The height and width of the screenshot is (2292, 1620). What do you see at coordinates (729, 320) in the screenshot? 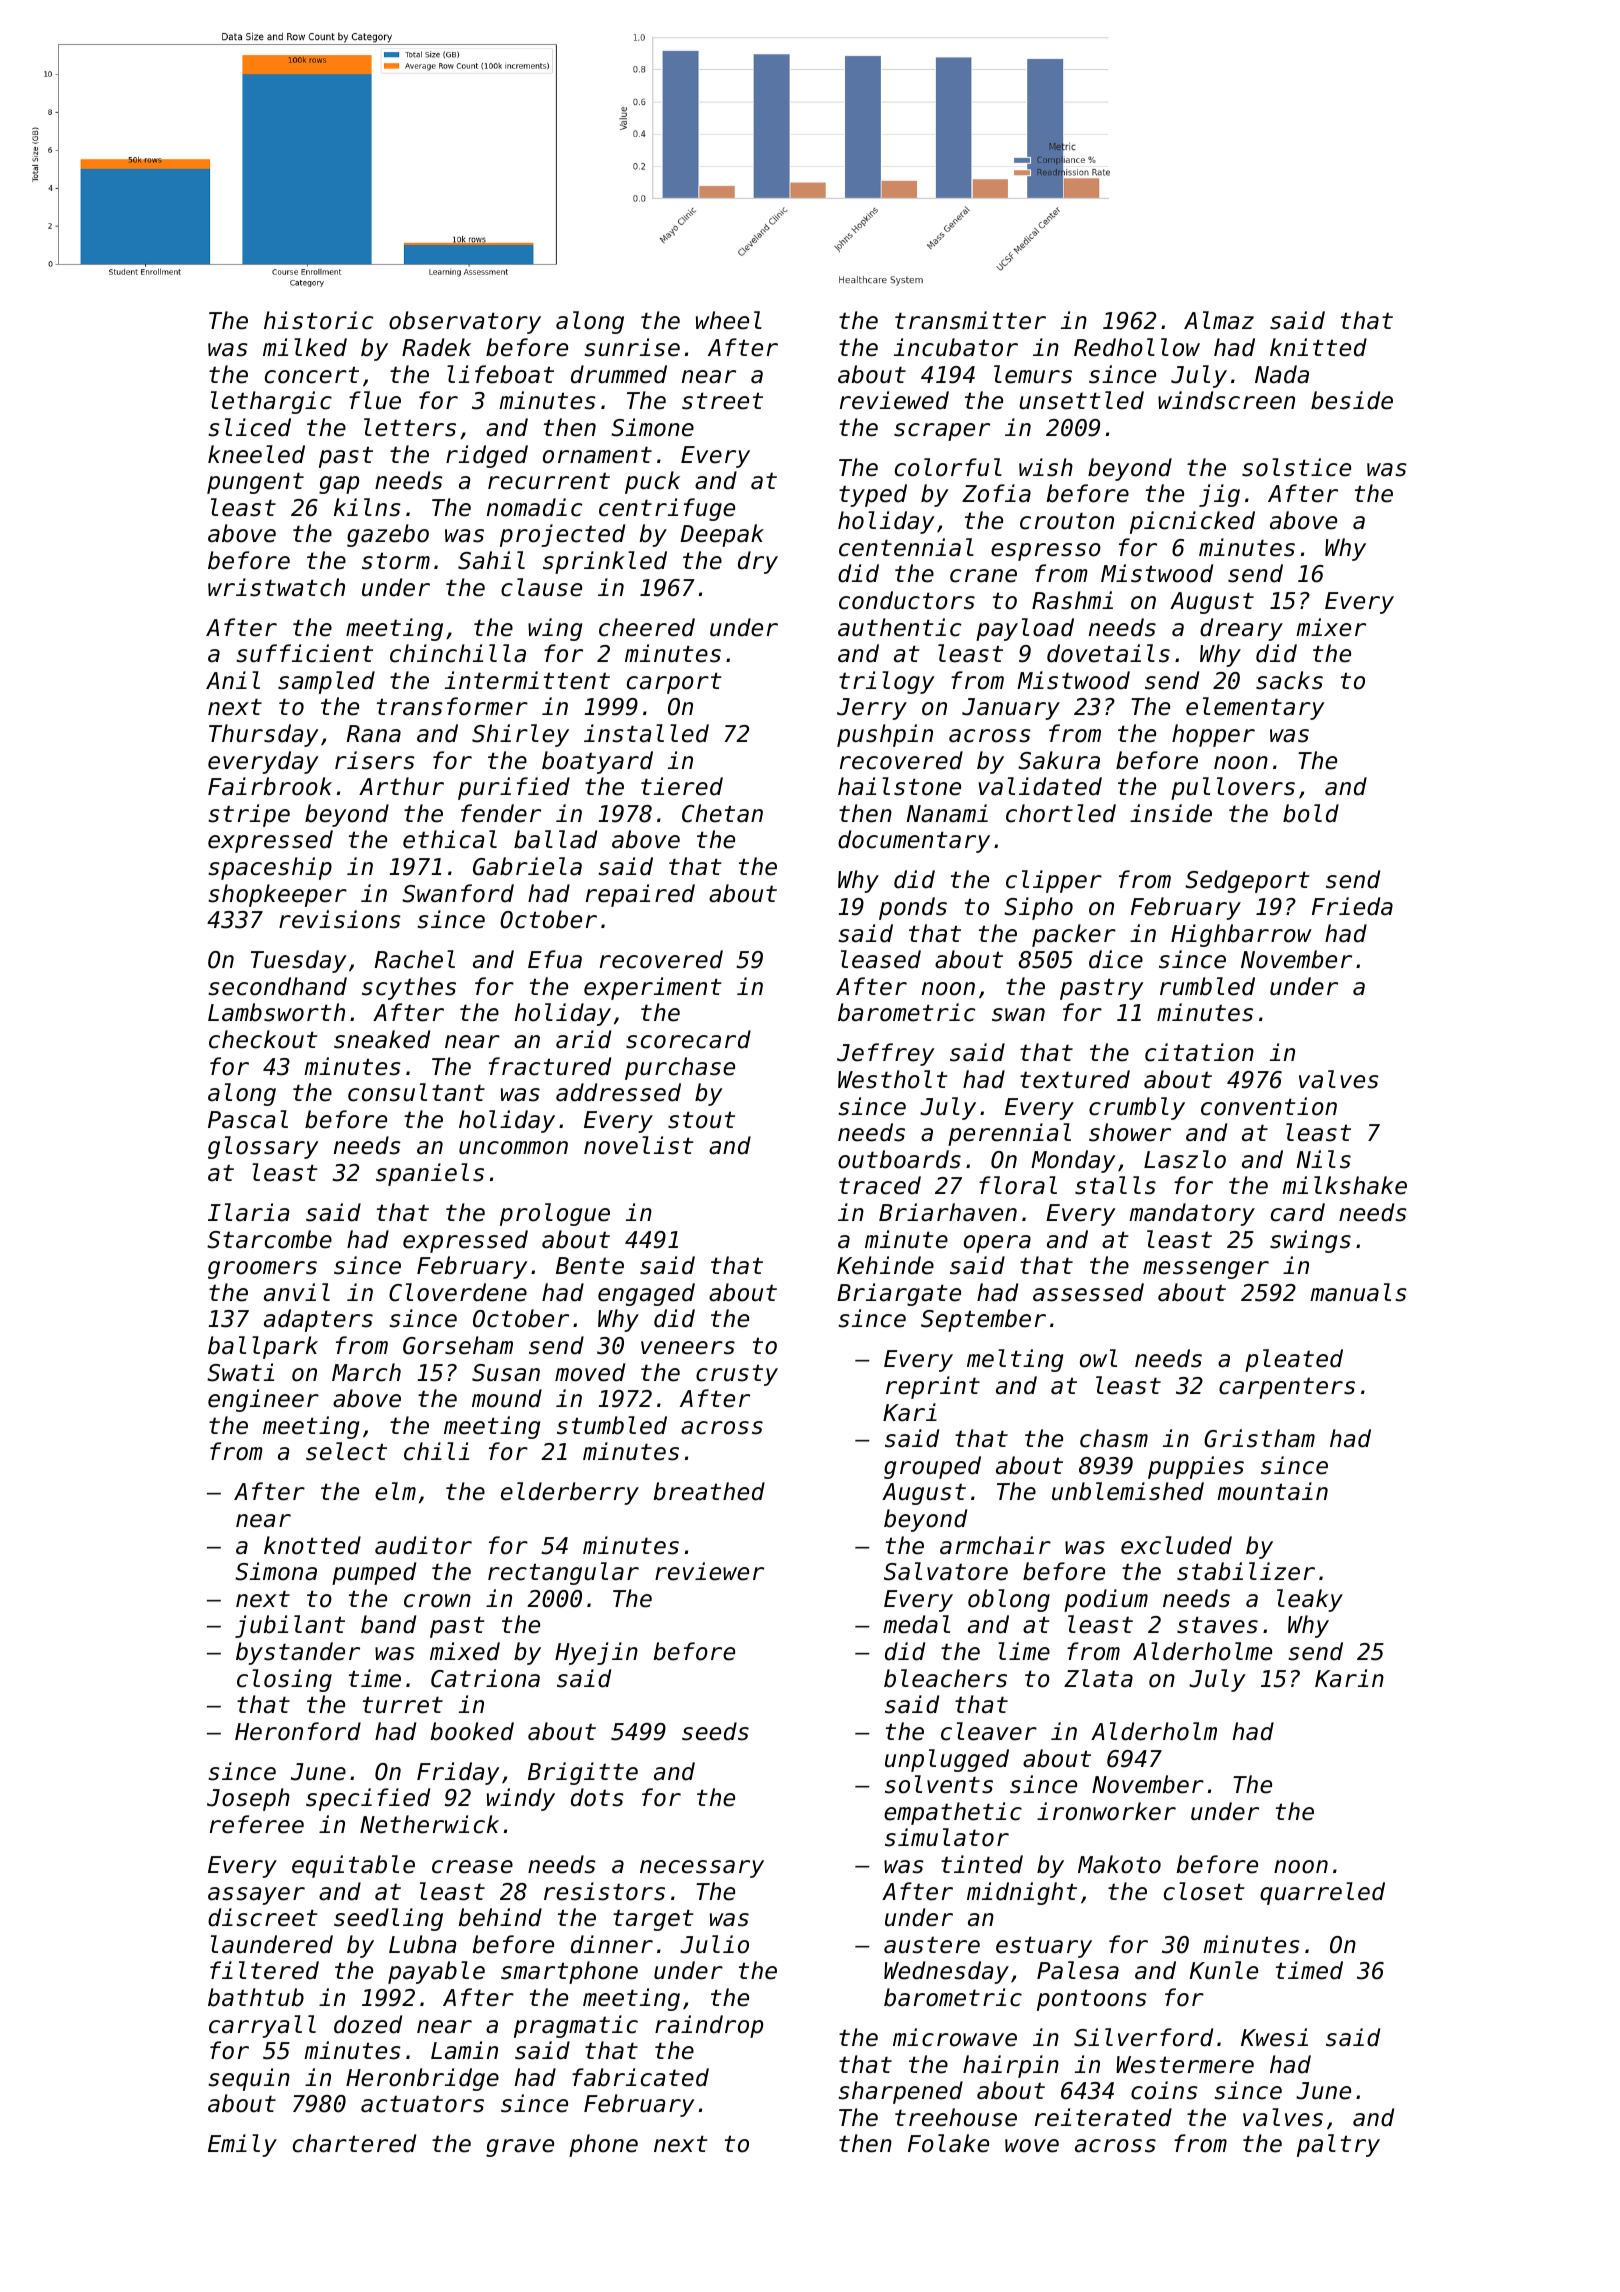
I see `wheel` at bounding box center [729, 320].
